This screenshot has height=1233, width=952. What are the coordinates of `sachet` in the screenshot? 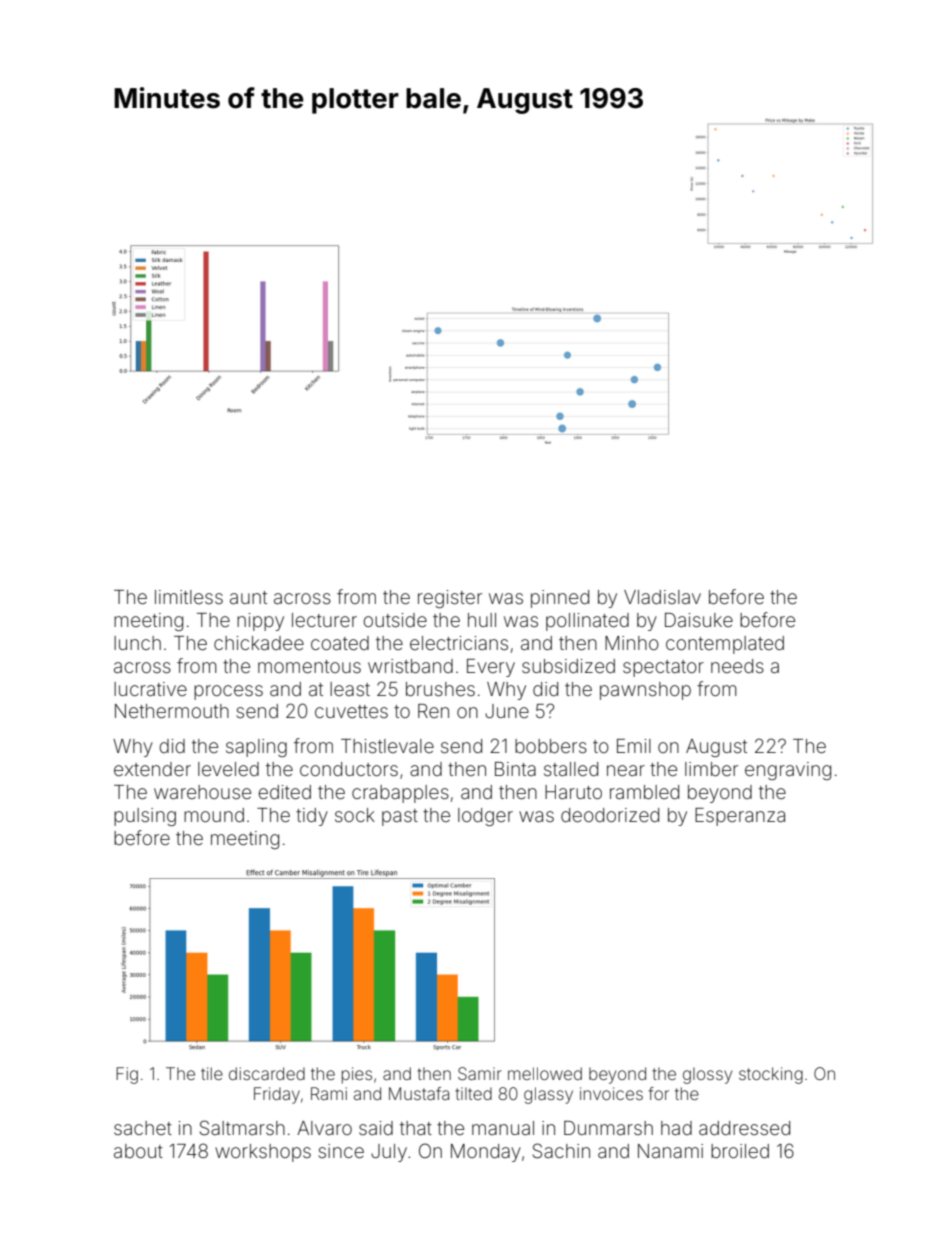 It's located at (143, 1128).
